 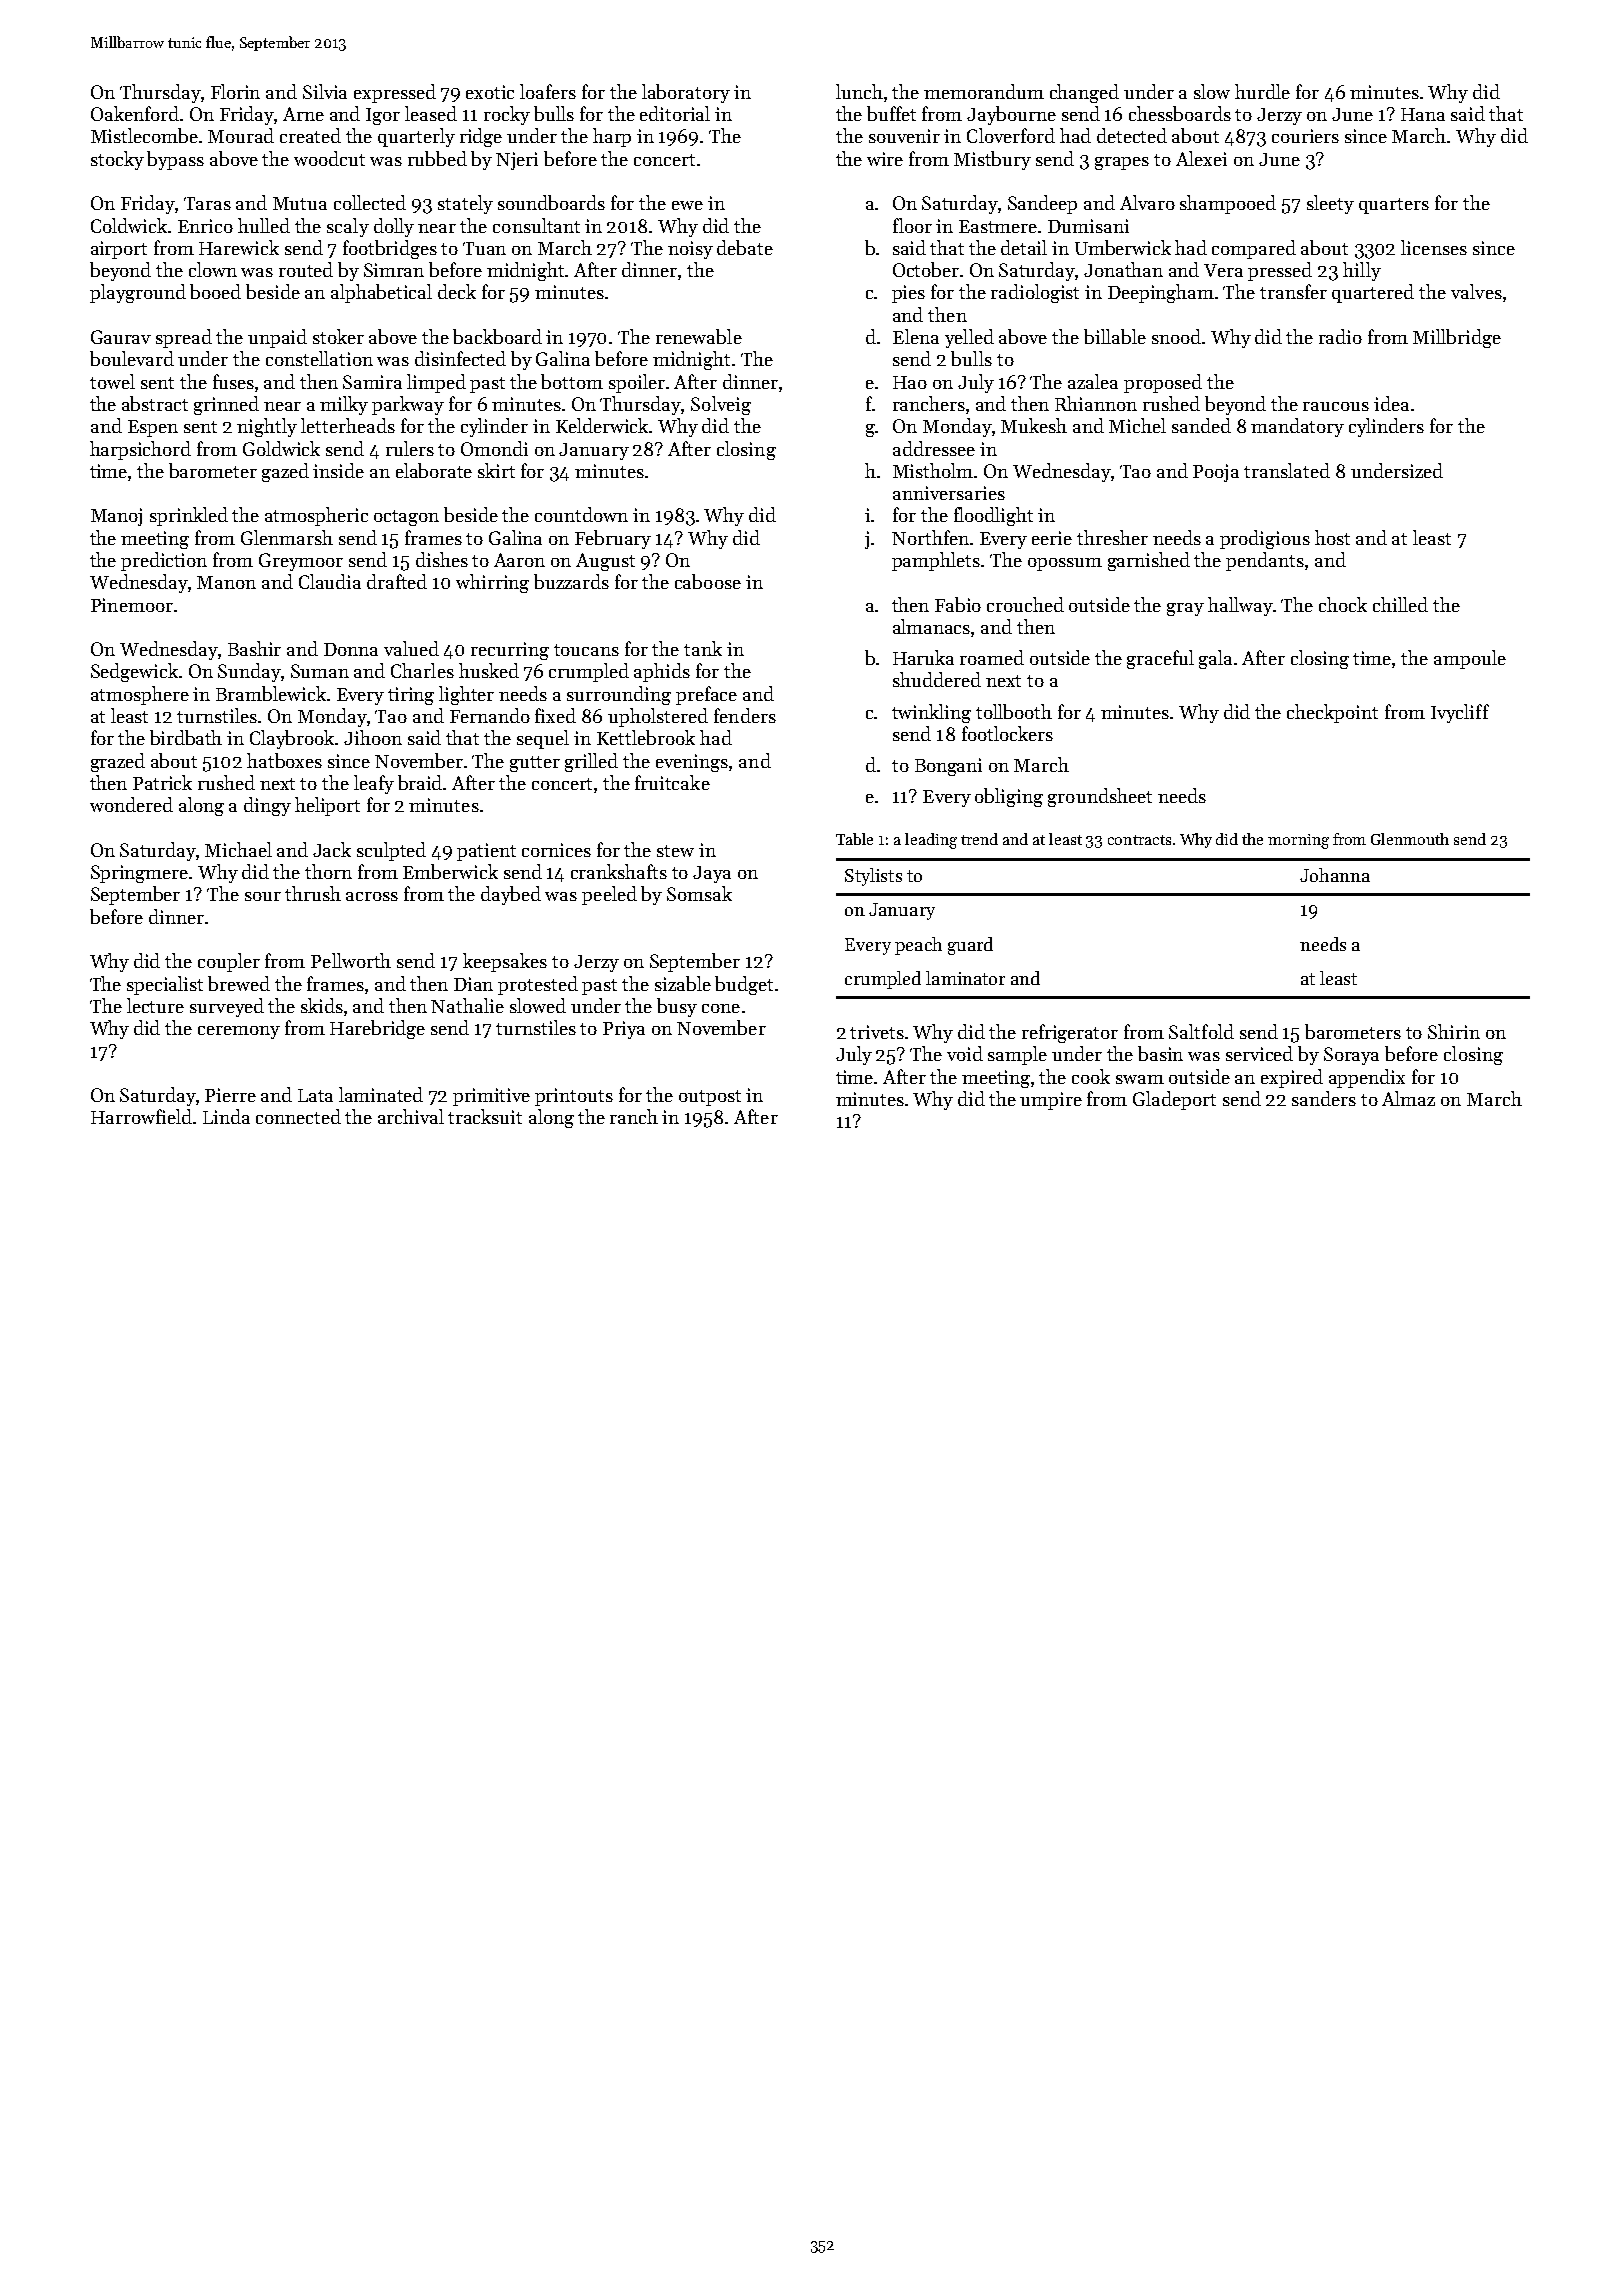 What do you see at coordinates (298, 1116) in the screenshot?
I see `connected` at bounding box center [298, 1116].
